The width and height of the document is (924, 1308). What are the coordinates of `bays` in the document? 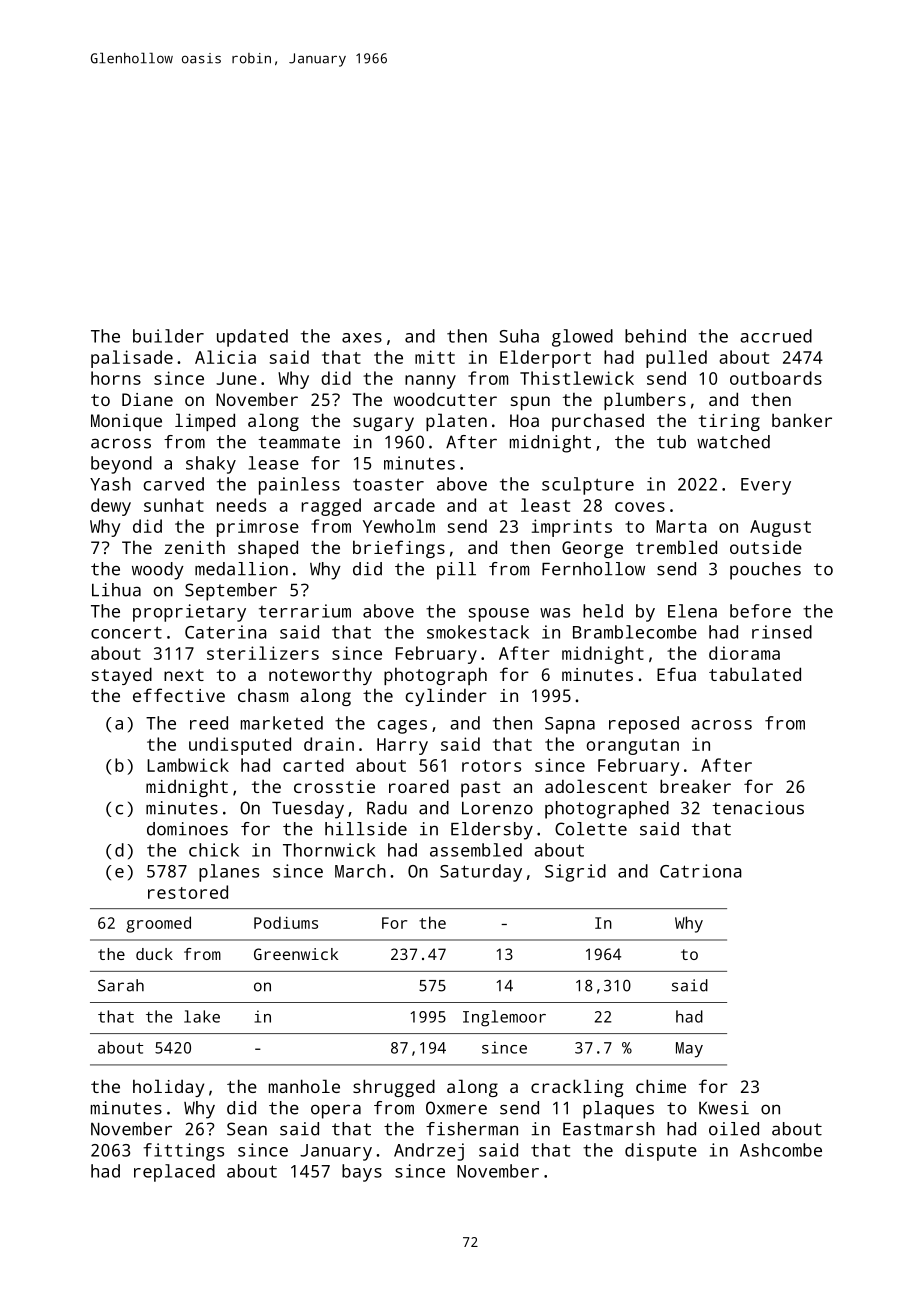 It's located at (362, 1173).
